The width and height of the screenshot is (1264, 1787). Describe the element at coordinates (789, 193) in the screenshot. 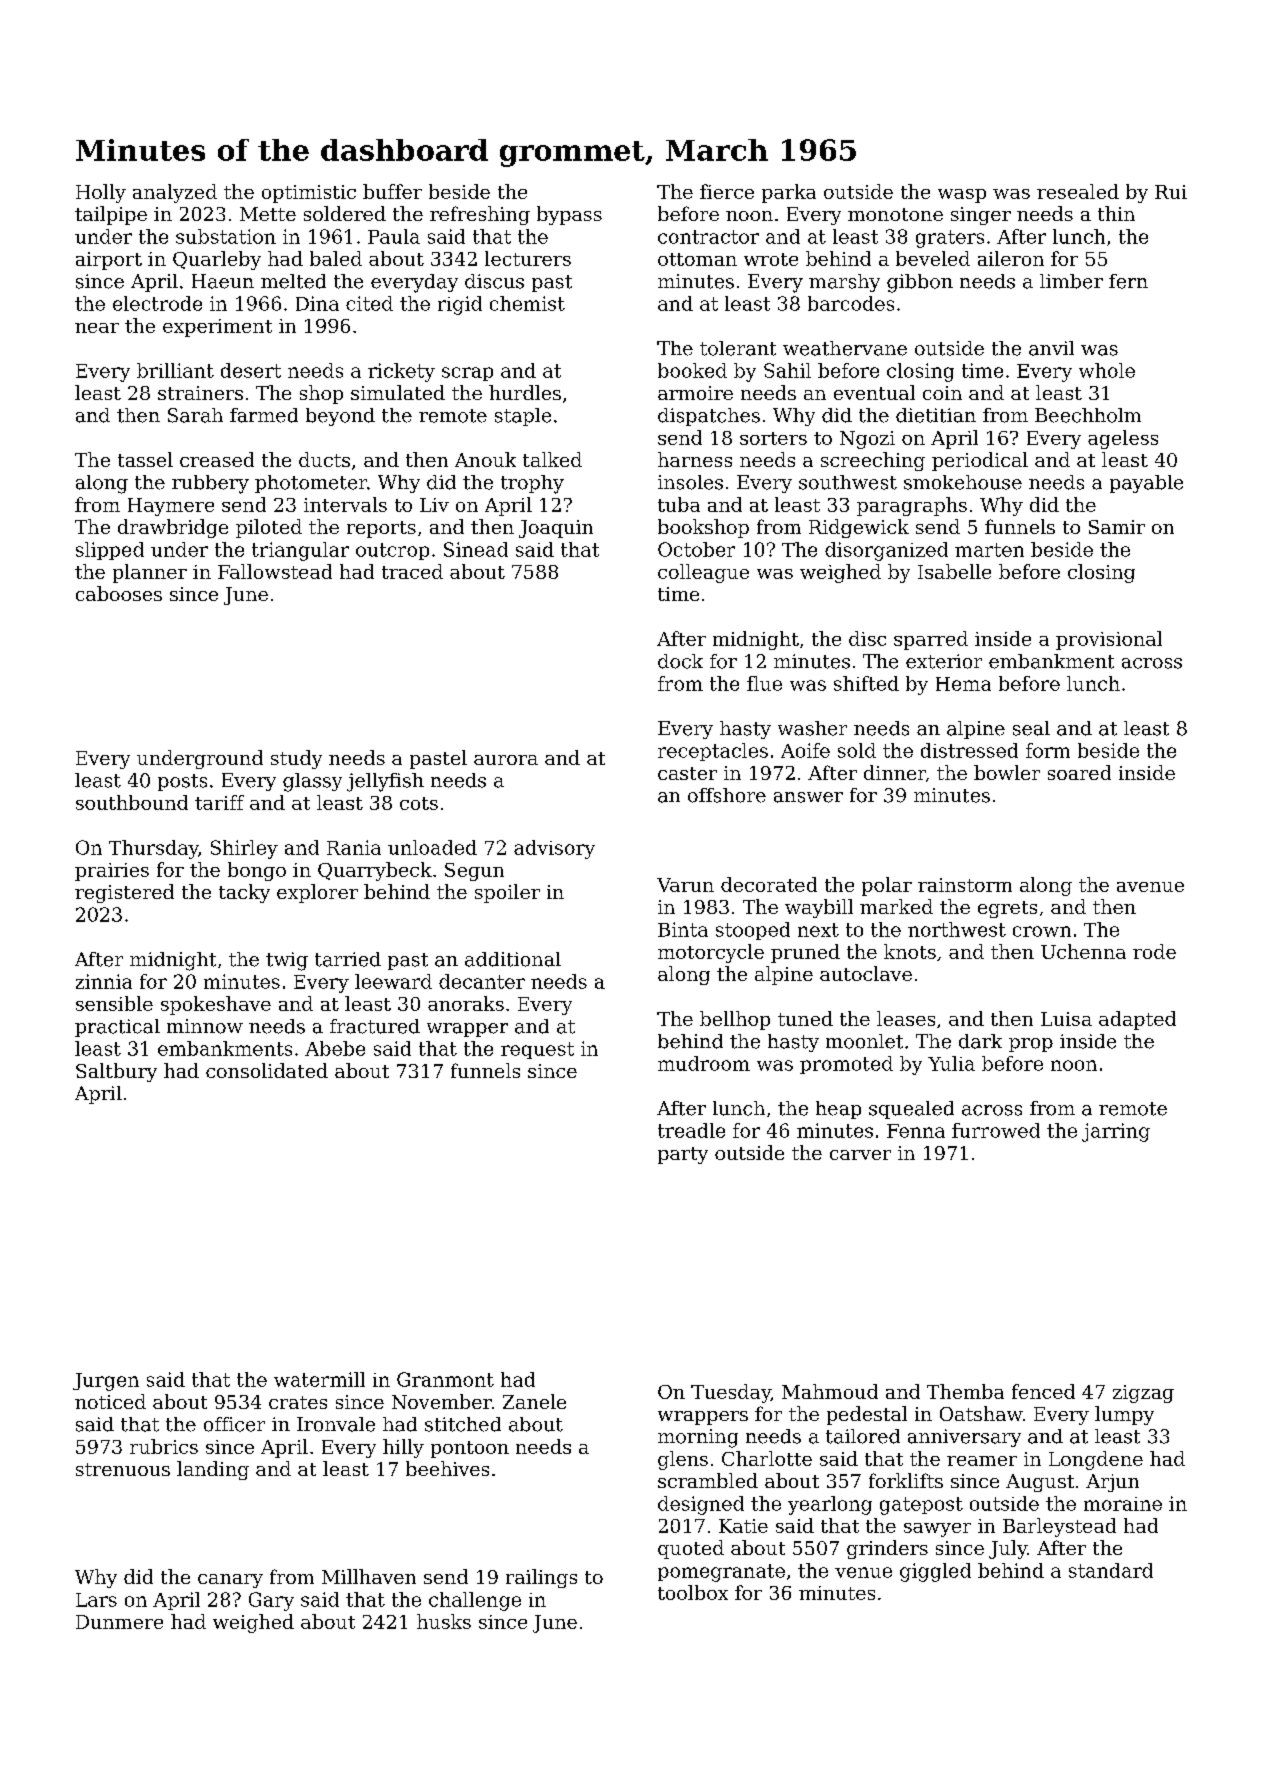

I see `parka` at that location.
